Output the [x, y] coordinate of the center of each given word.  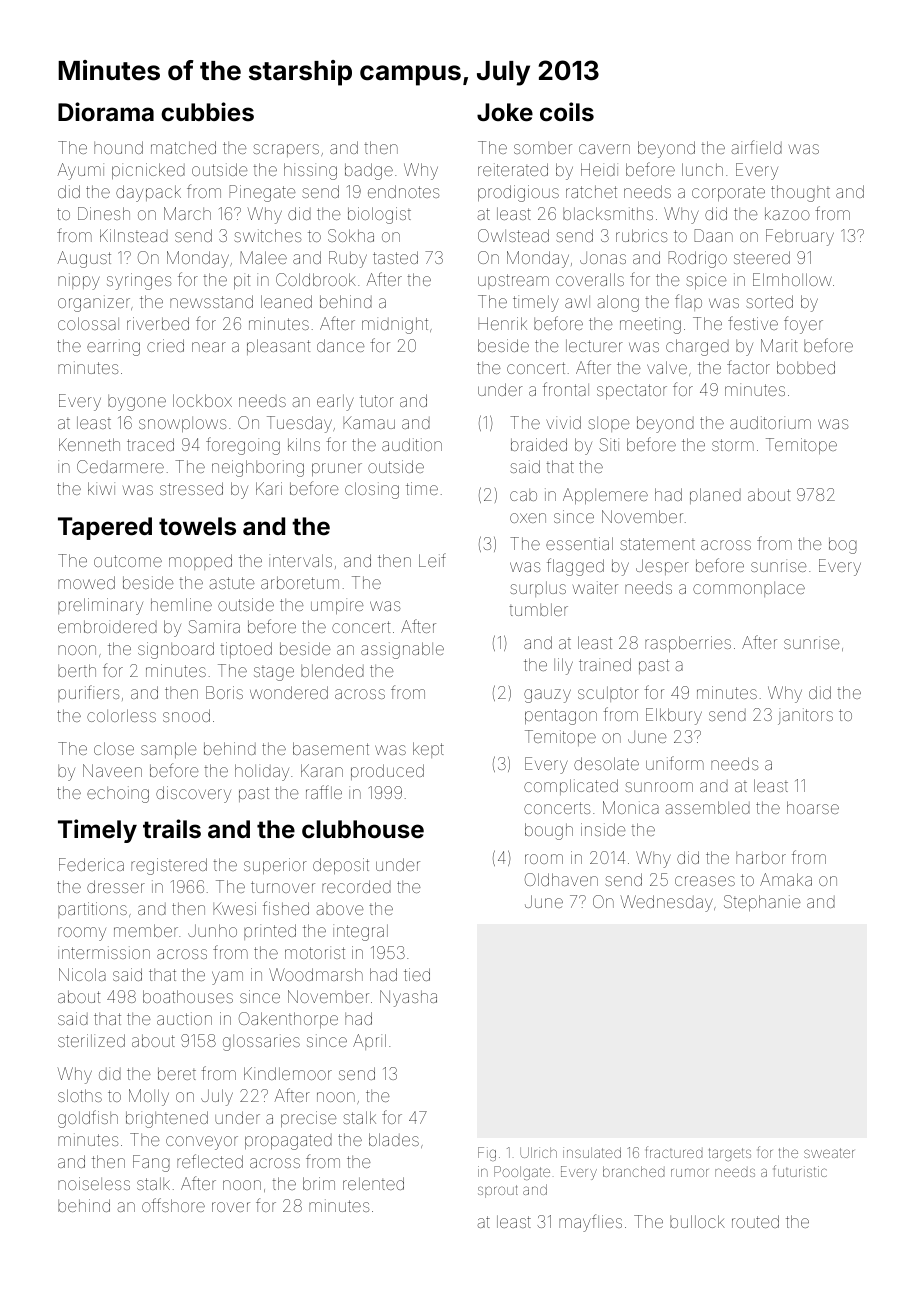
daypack [148, 193]
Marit [779, 345]
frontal [566, 389]
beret [177, 1073]
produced [387, 772]
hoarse [813, 807]
